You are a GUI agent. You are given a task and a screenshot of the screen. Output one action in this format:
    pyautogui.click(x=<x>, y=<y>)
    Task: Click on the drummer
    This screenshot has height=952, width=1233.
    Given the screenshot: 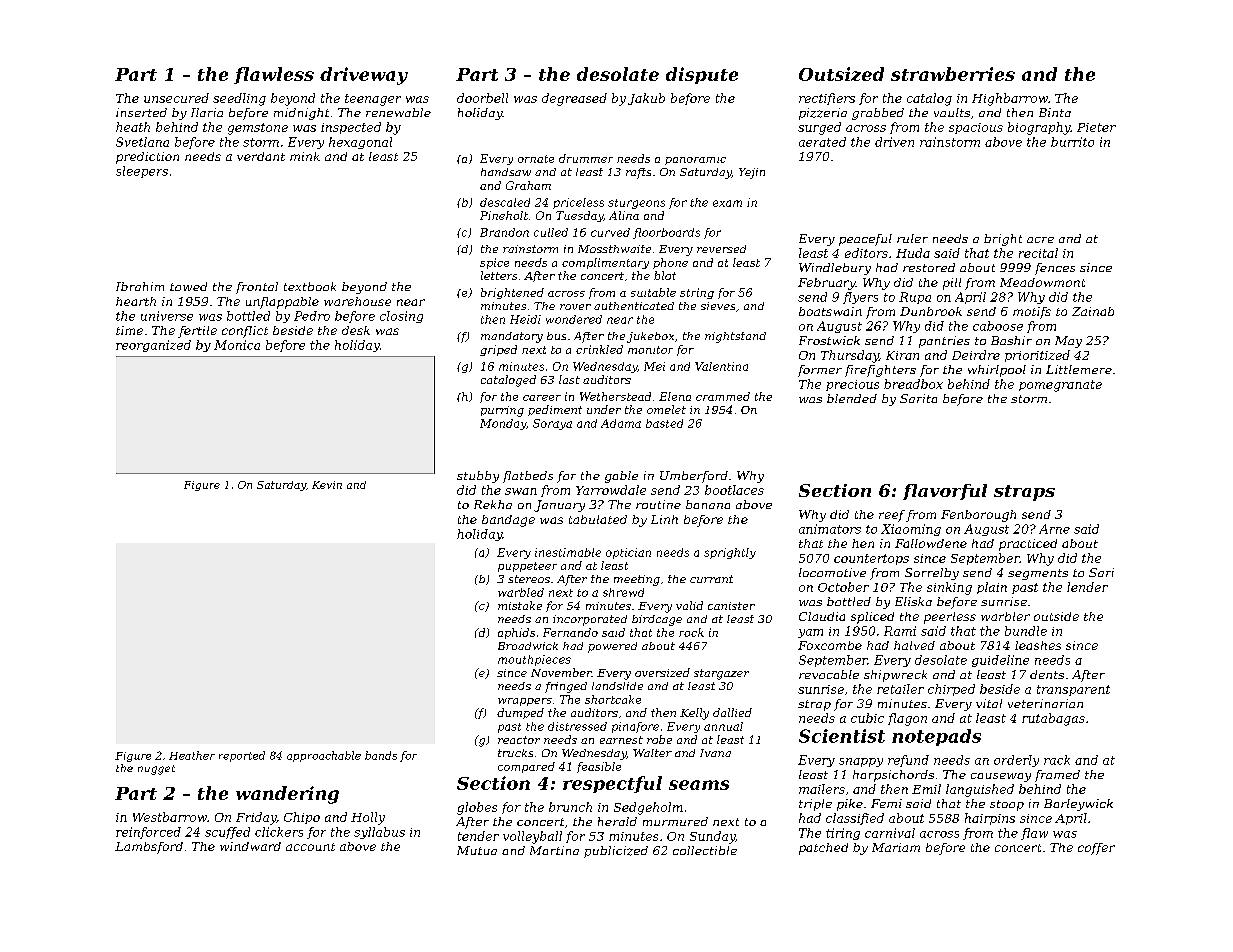 What is the action you would take?
    pyautogui.click(x=586, y=158)
